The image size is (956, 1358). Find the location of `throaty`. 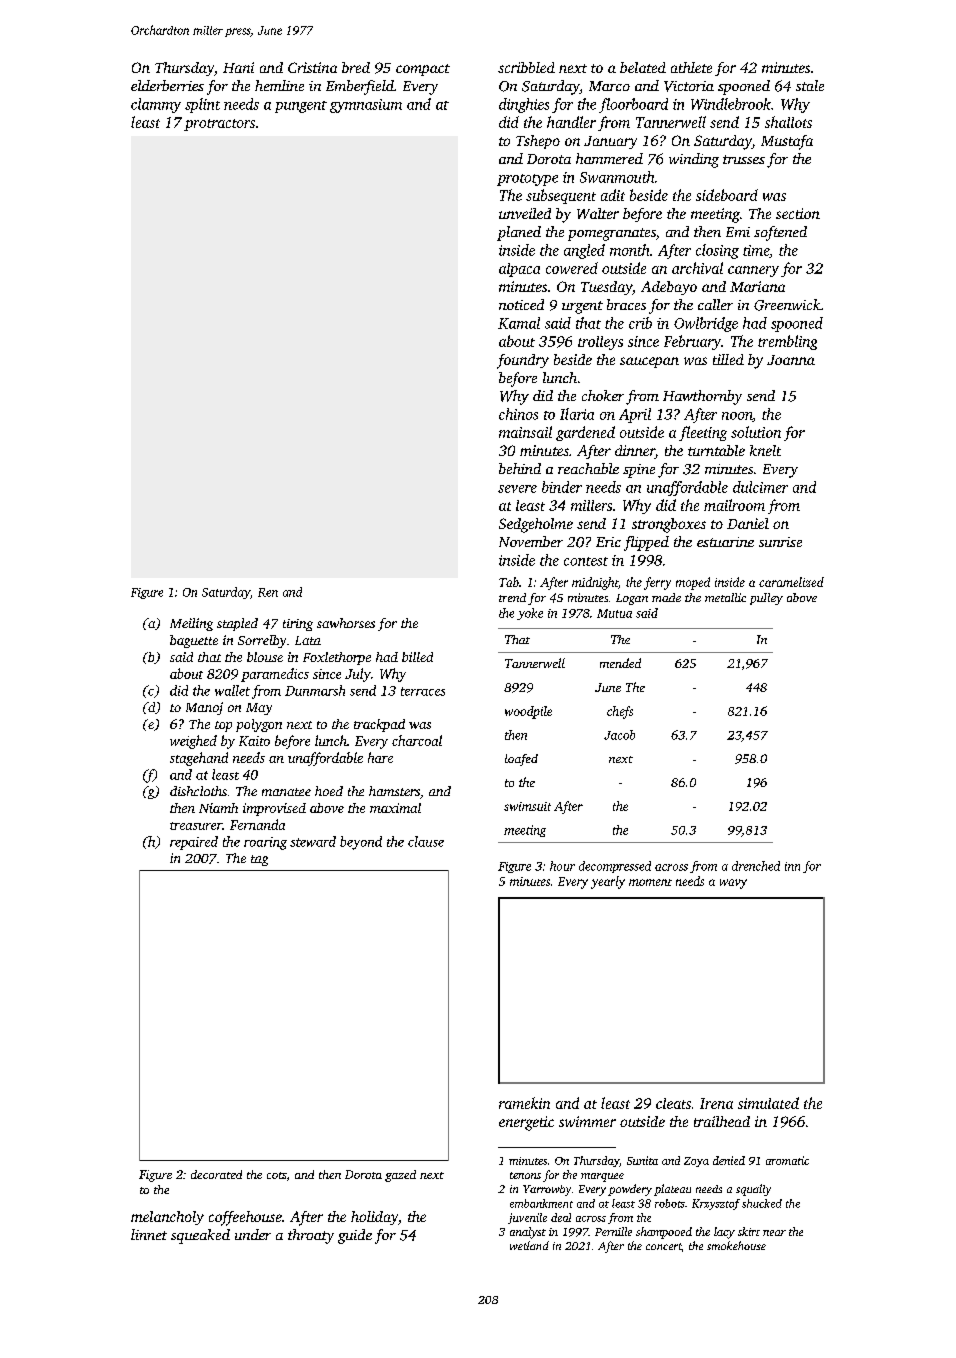

throaty is located at coordinates (311, 1236).
